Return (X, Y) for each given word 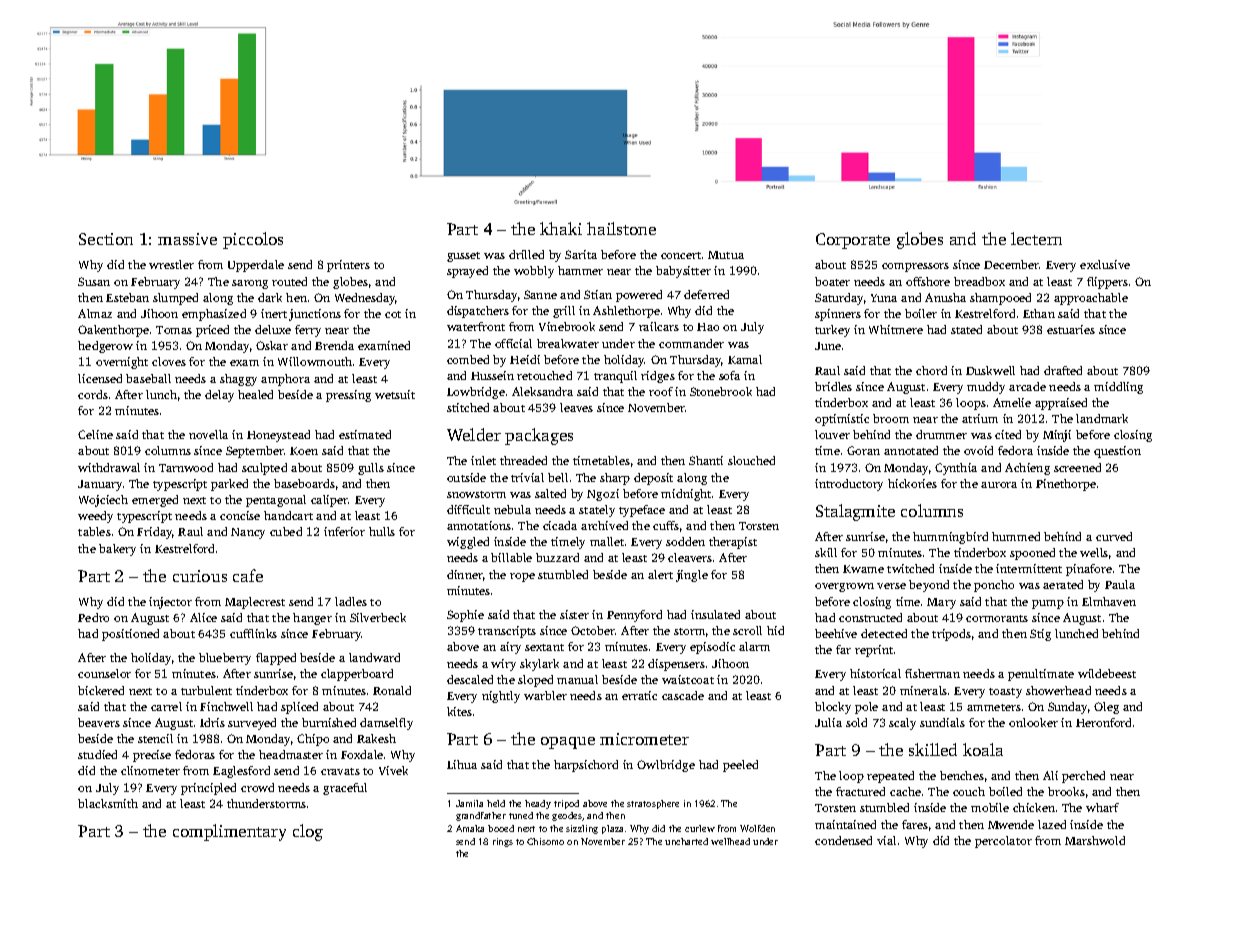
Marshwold (1095, 840)
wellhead (730, 841)
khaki (561, 228)
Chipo (313, 740)
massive (187, 239)
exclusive (1105, 264)
